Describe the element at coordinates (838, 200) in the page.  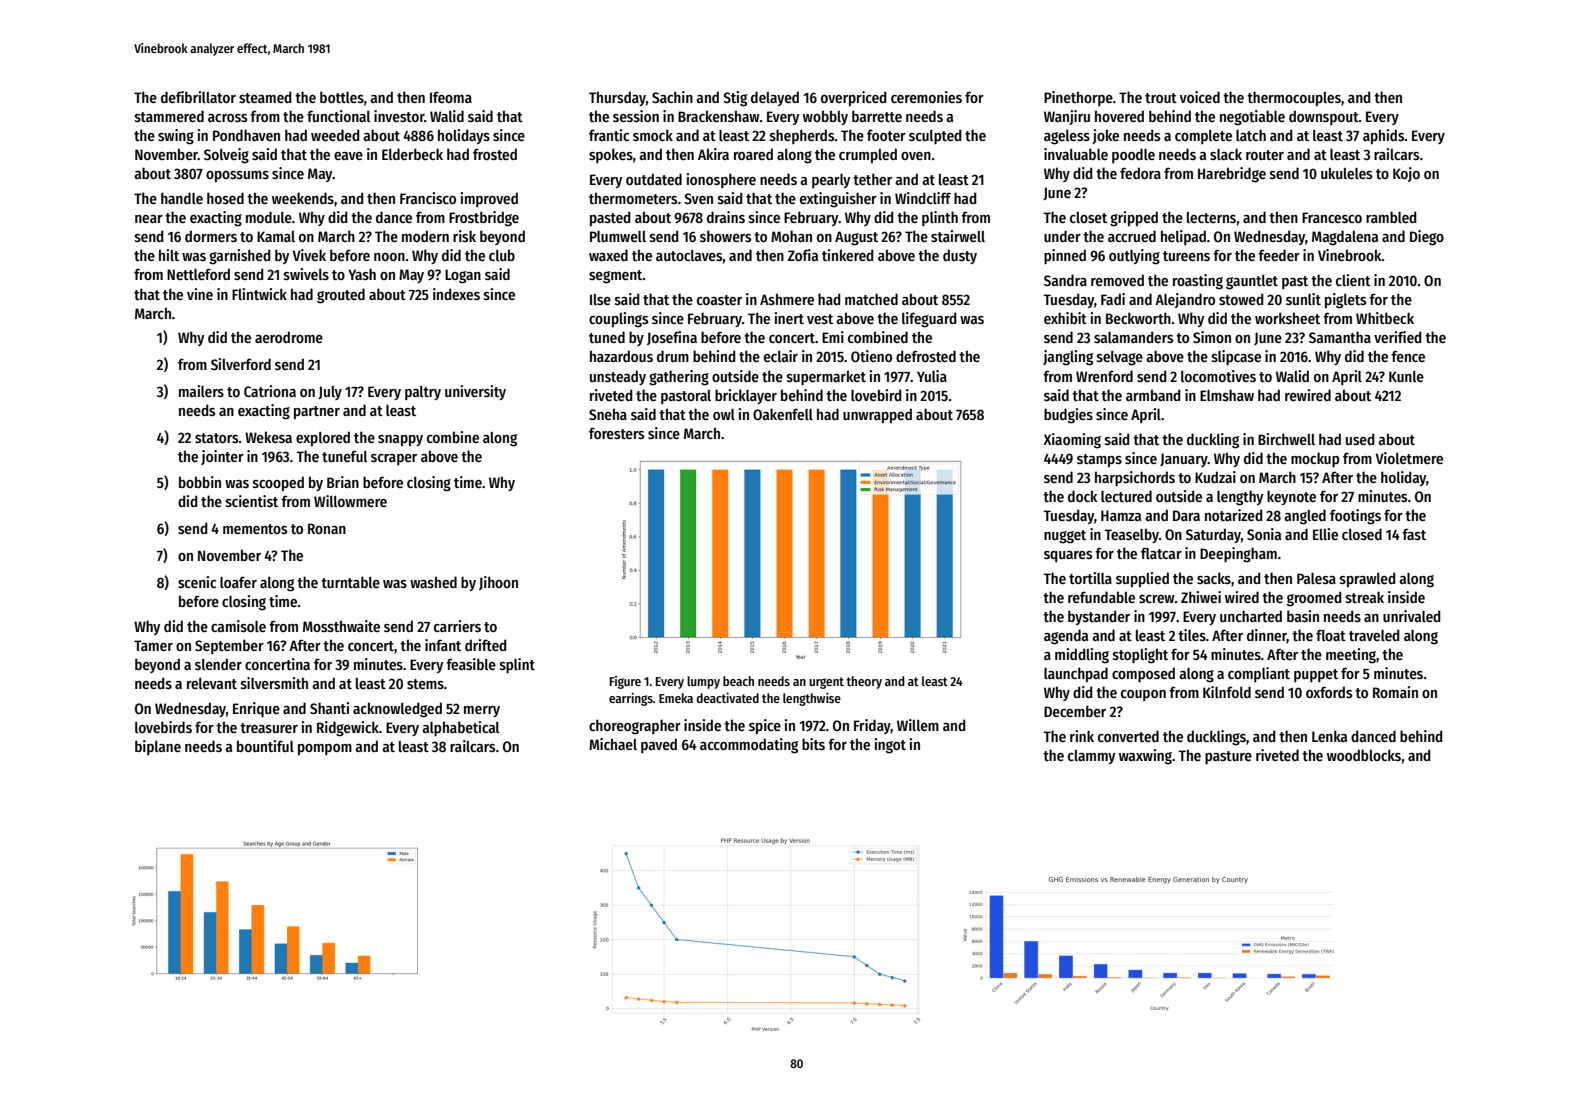
I see `extinguisher` at that location.
